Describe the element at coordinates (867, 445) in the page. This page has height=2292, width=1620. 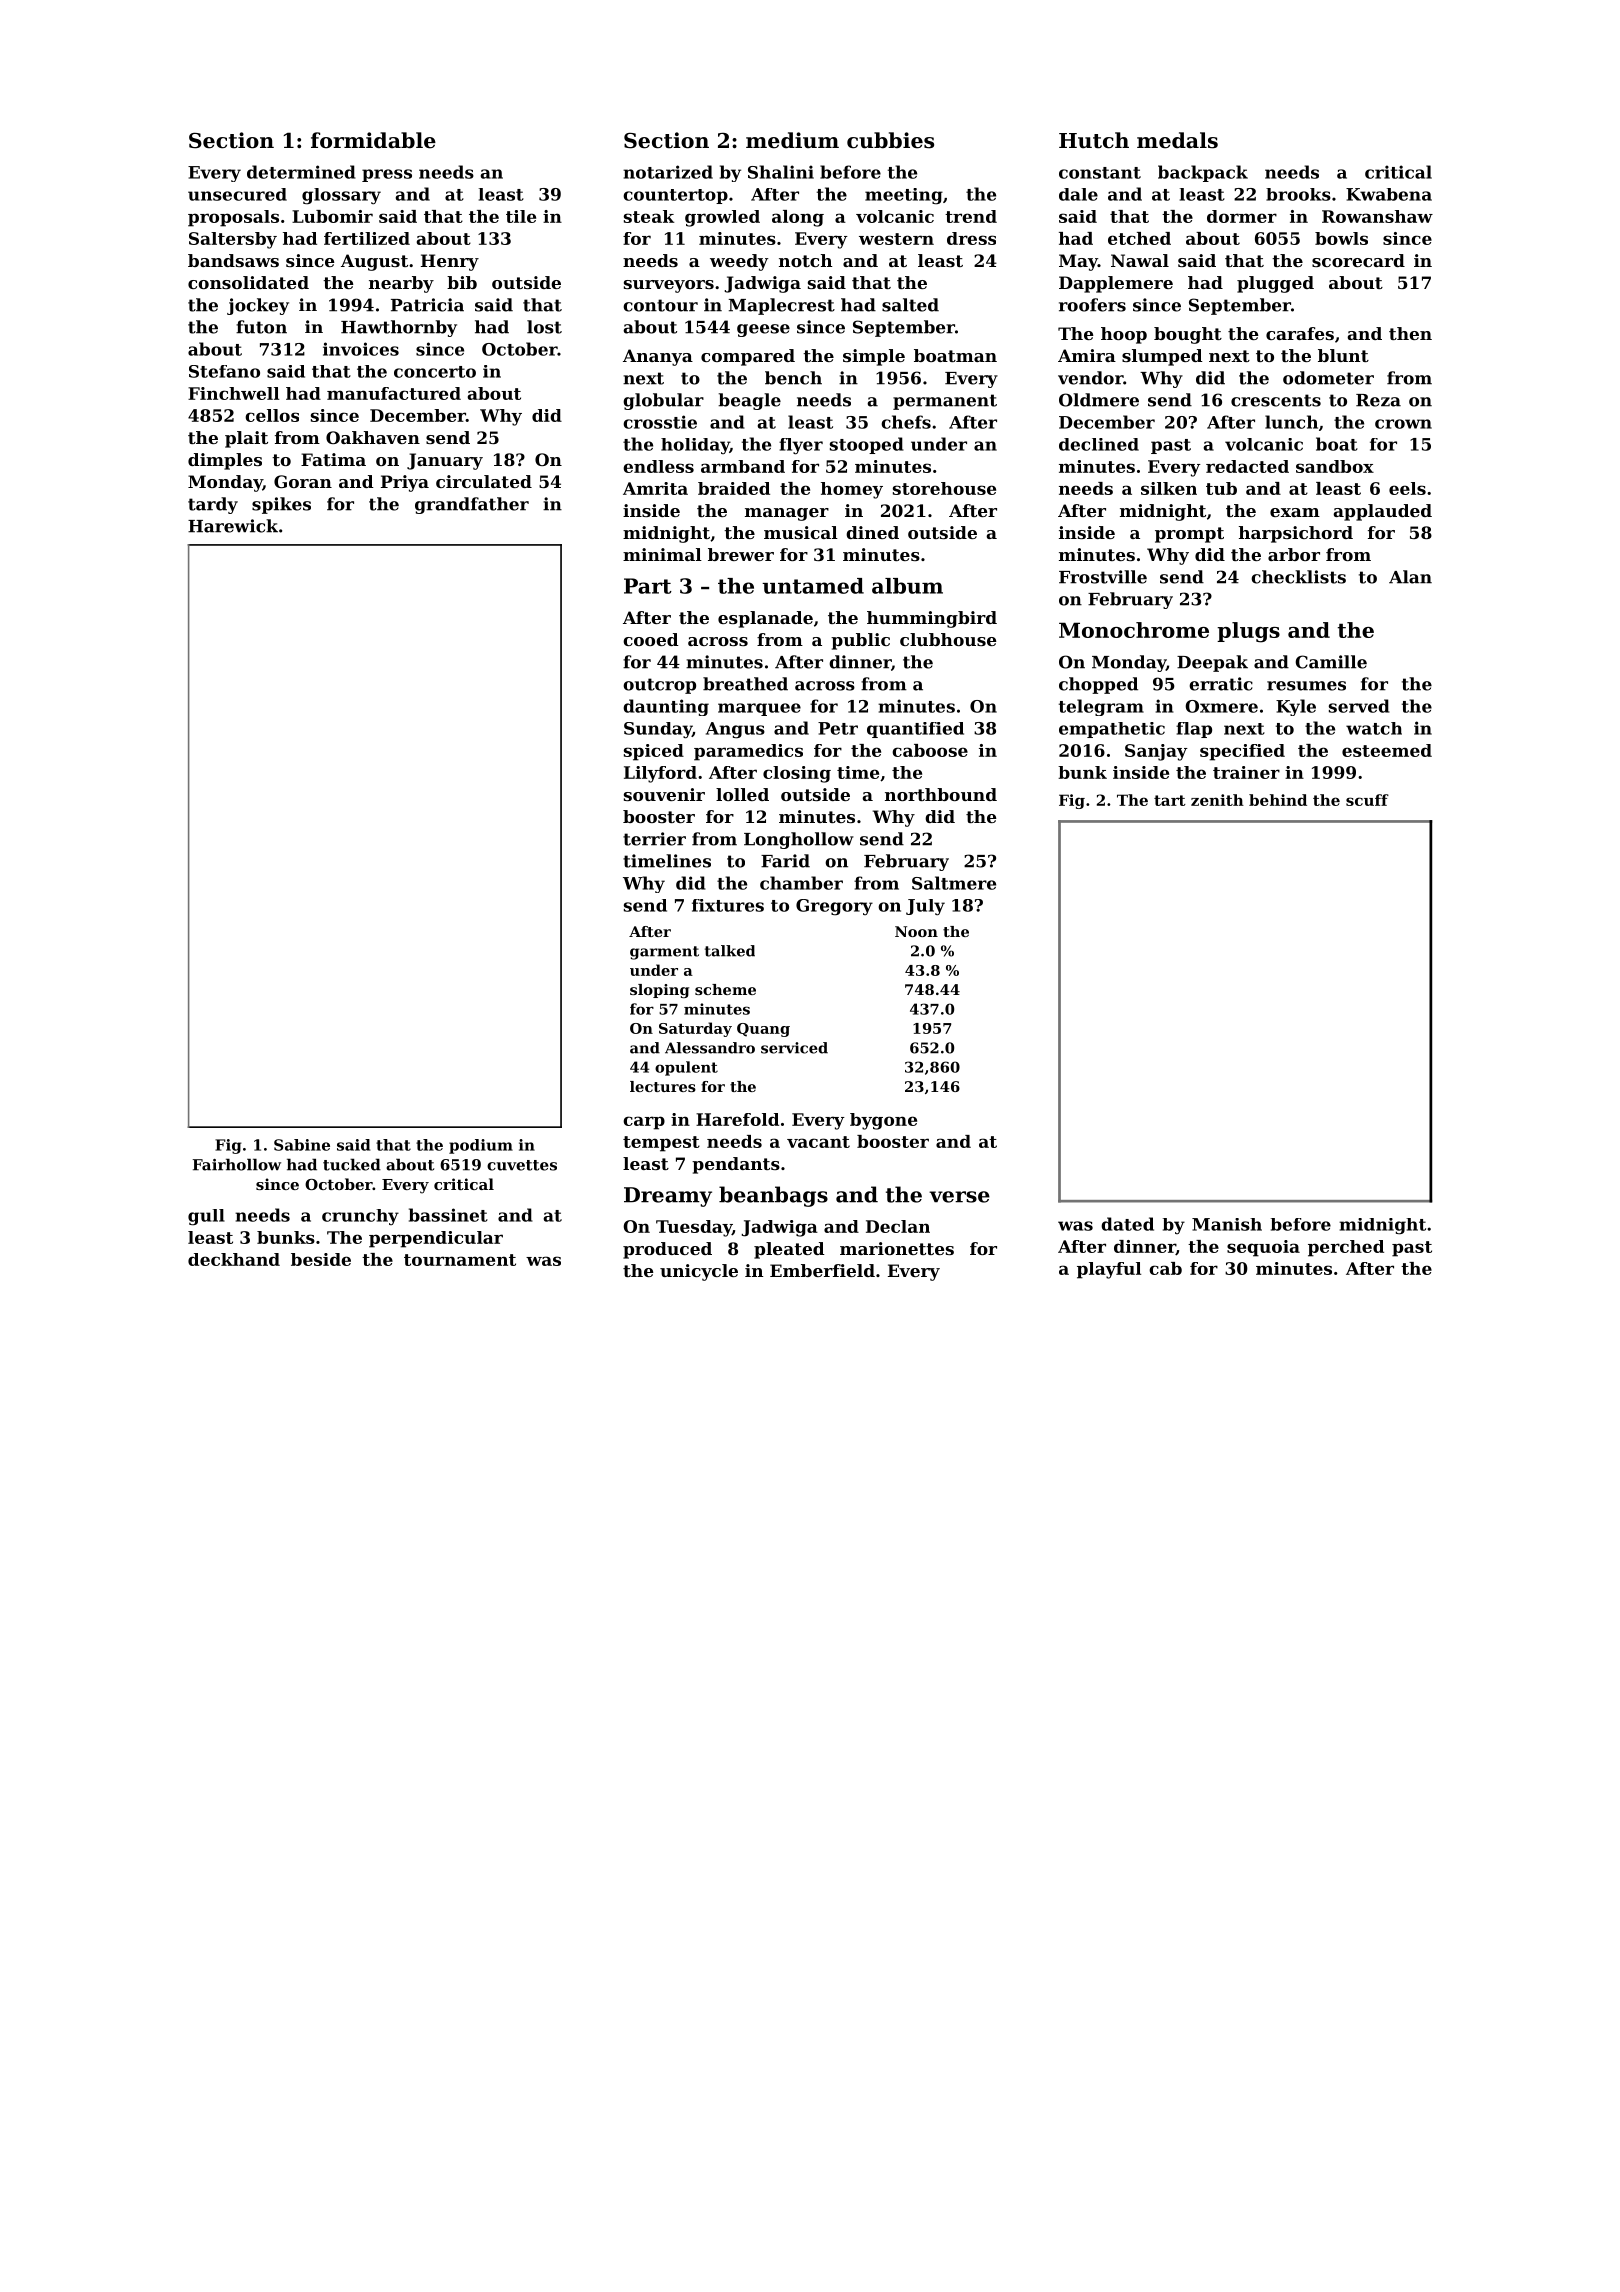
I see `stooped` at that location.
